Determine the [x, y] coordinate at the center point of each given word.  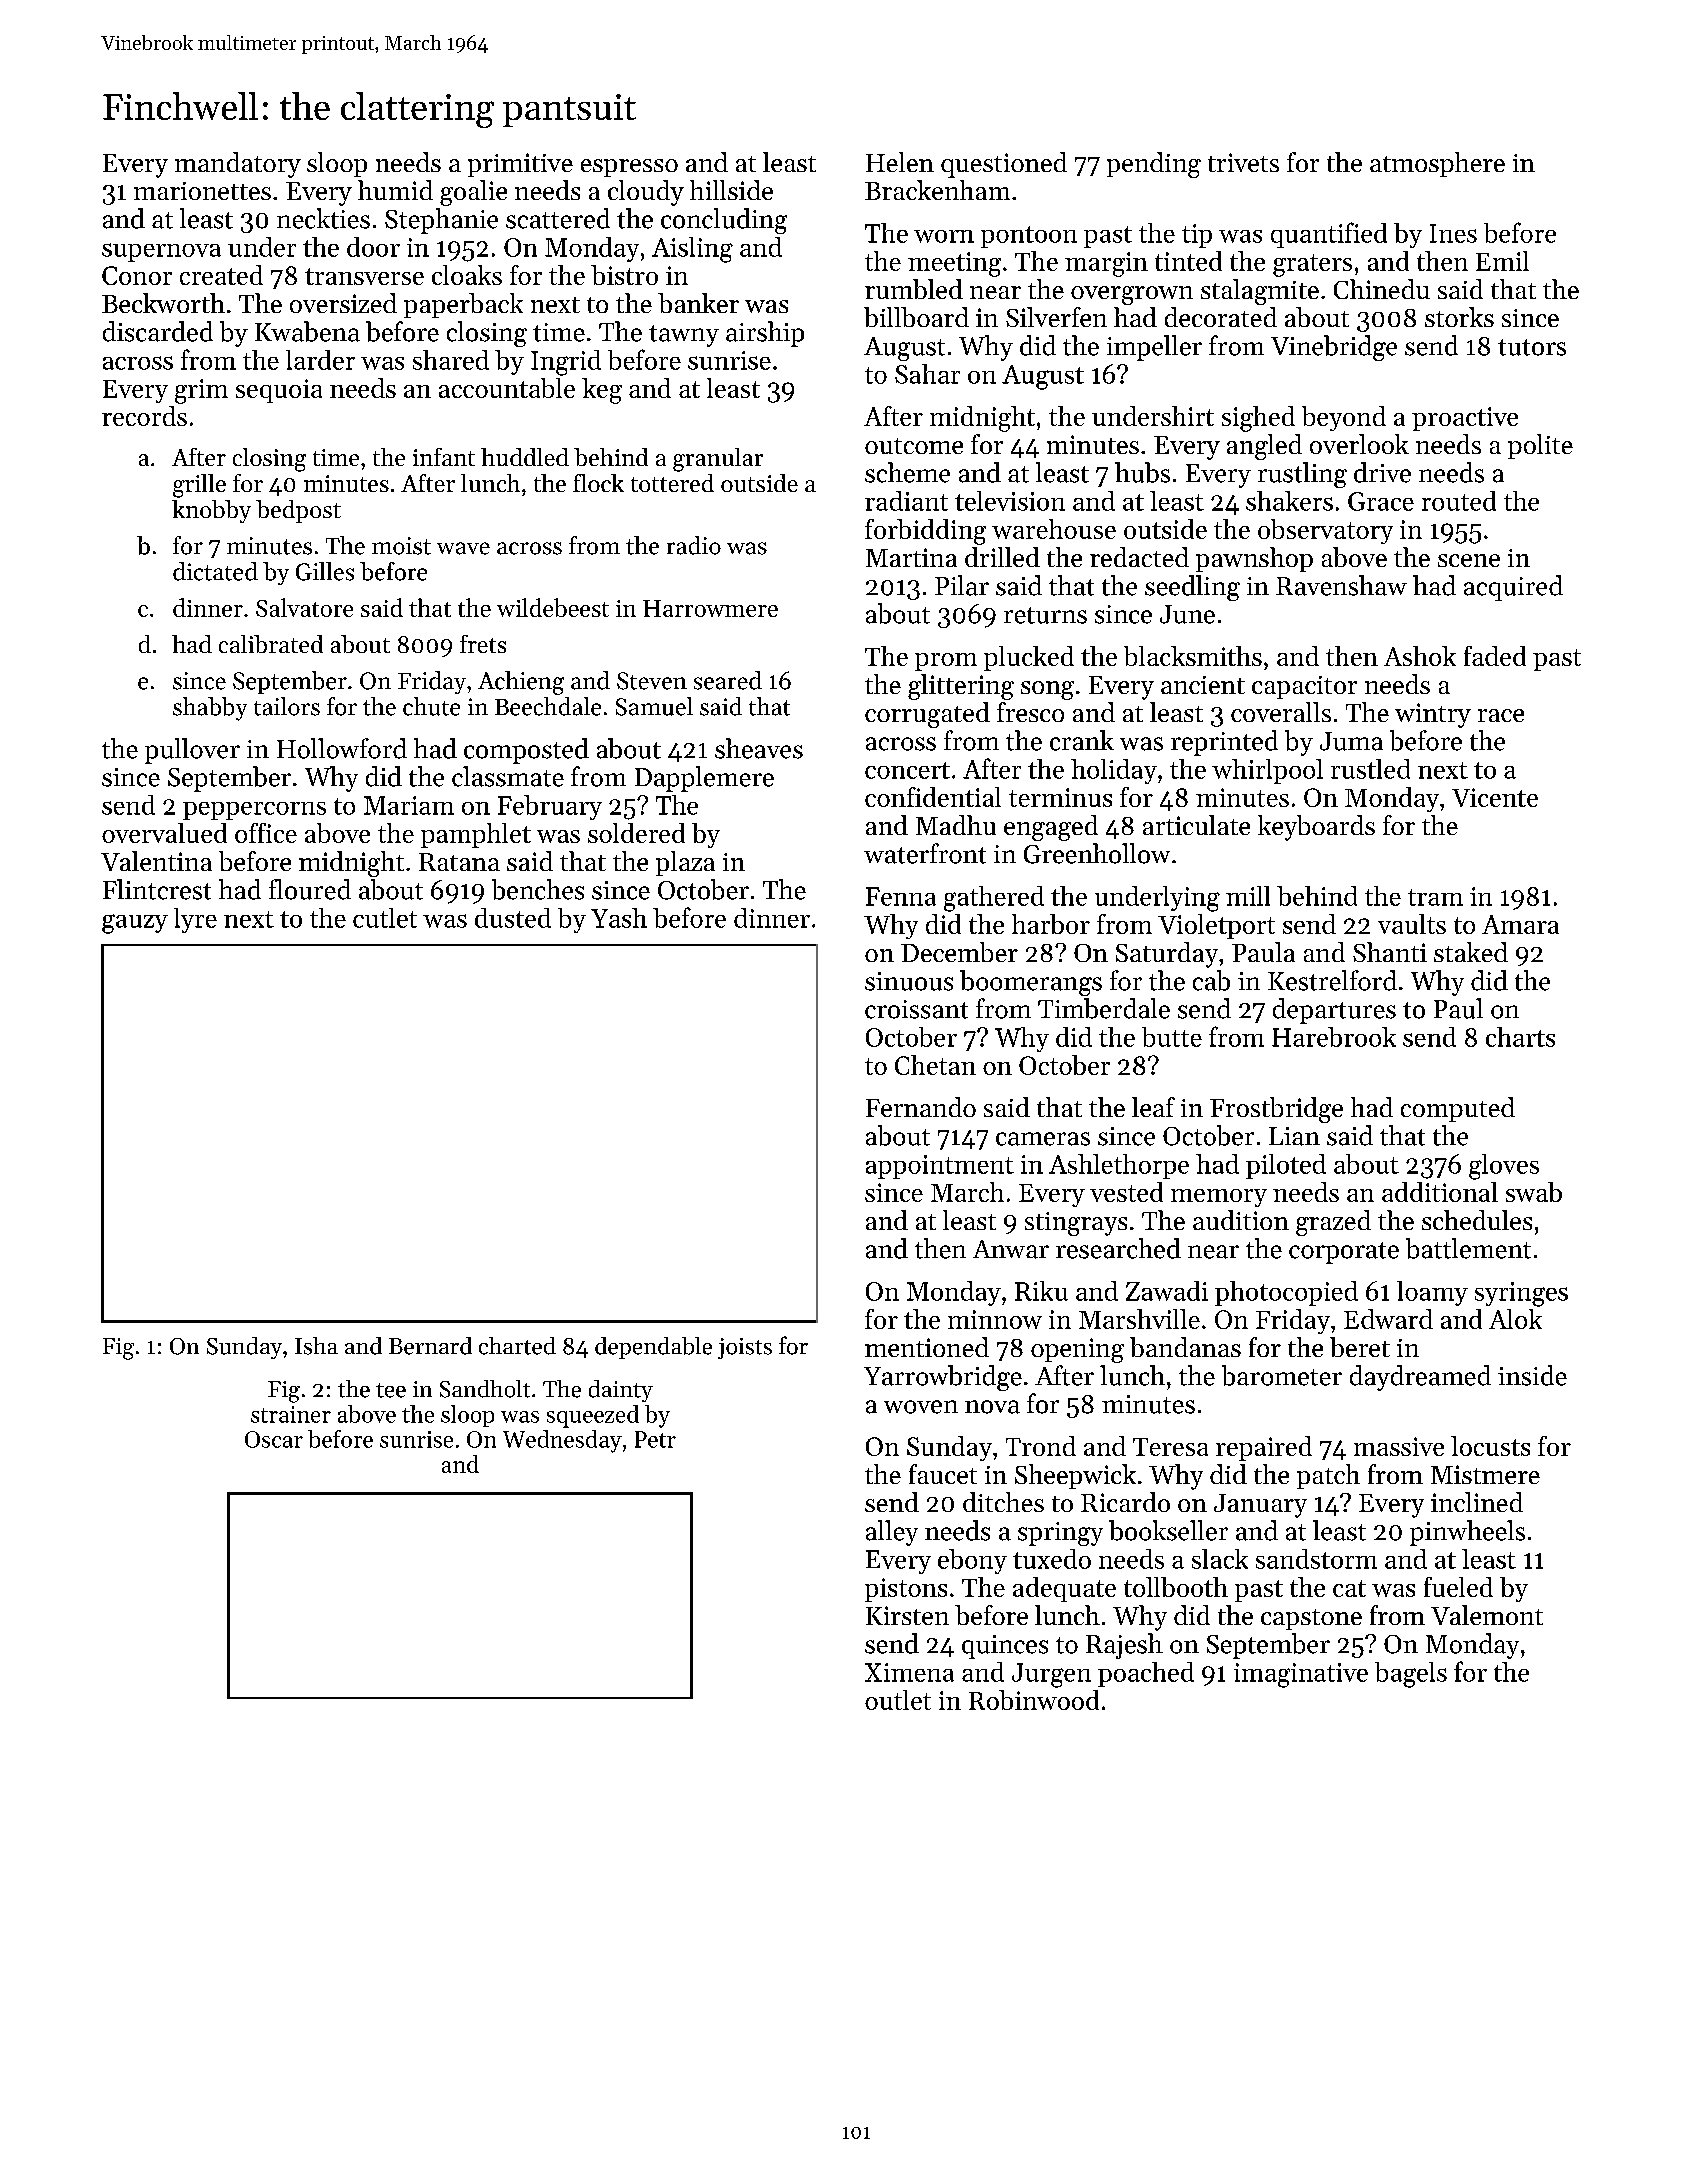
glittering [961, 687]
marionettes [202, 191]
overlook [1359, 444]
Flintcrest [157, 889]
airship [765, 334]
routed [1459, 501]
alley [892, 1533]
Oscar [274, 1439]
